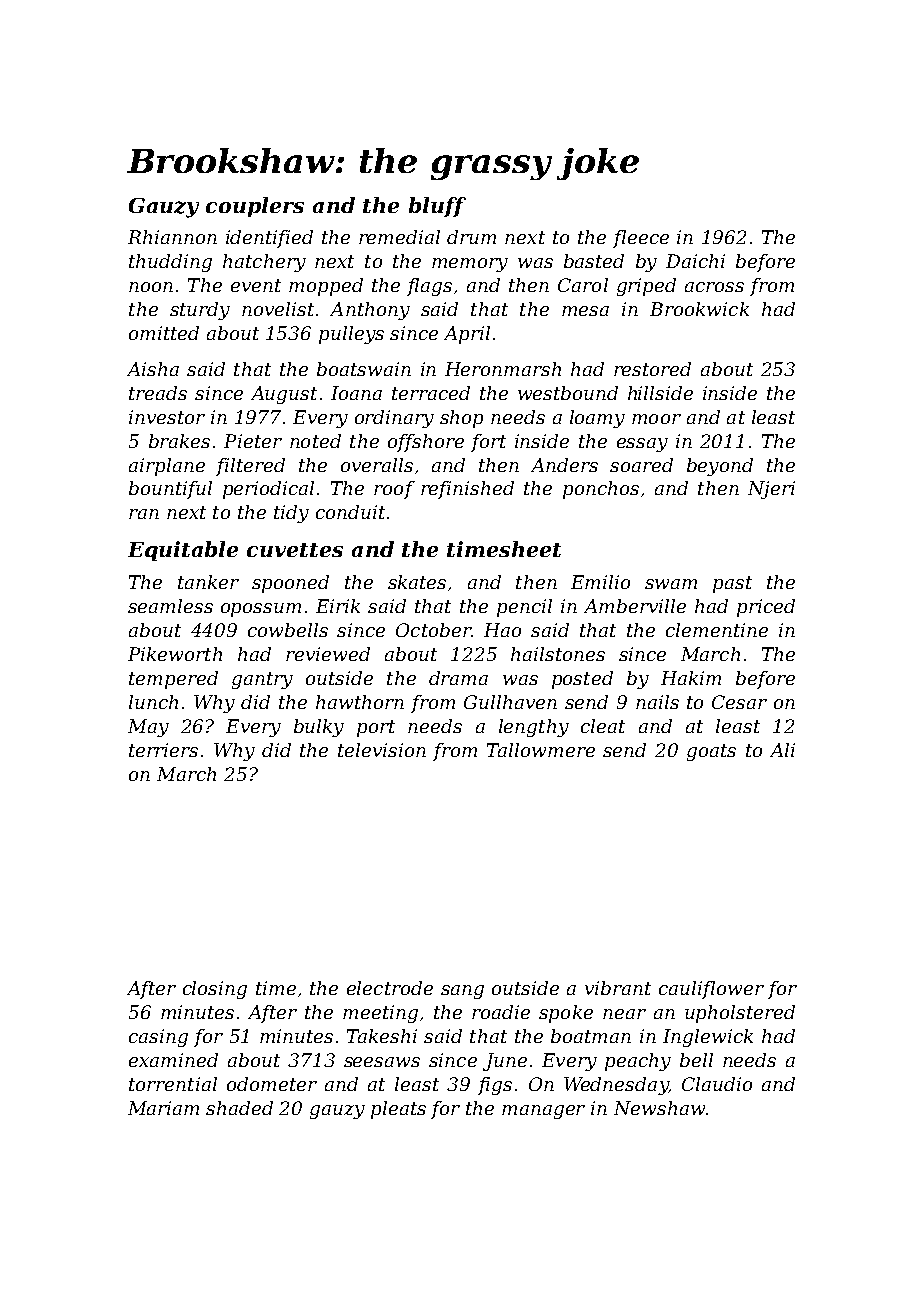 The width and height of the page is (924, 1314). I want to click on terriers, so click(163, 750).
